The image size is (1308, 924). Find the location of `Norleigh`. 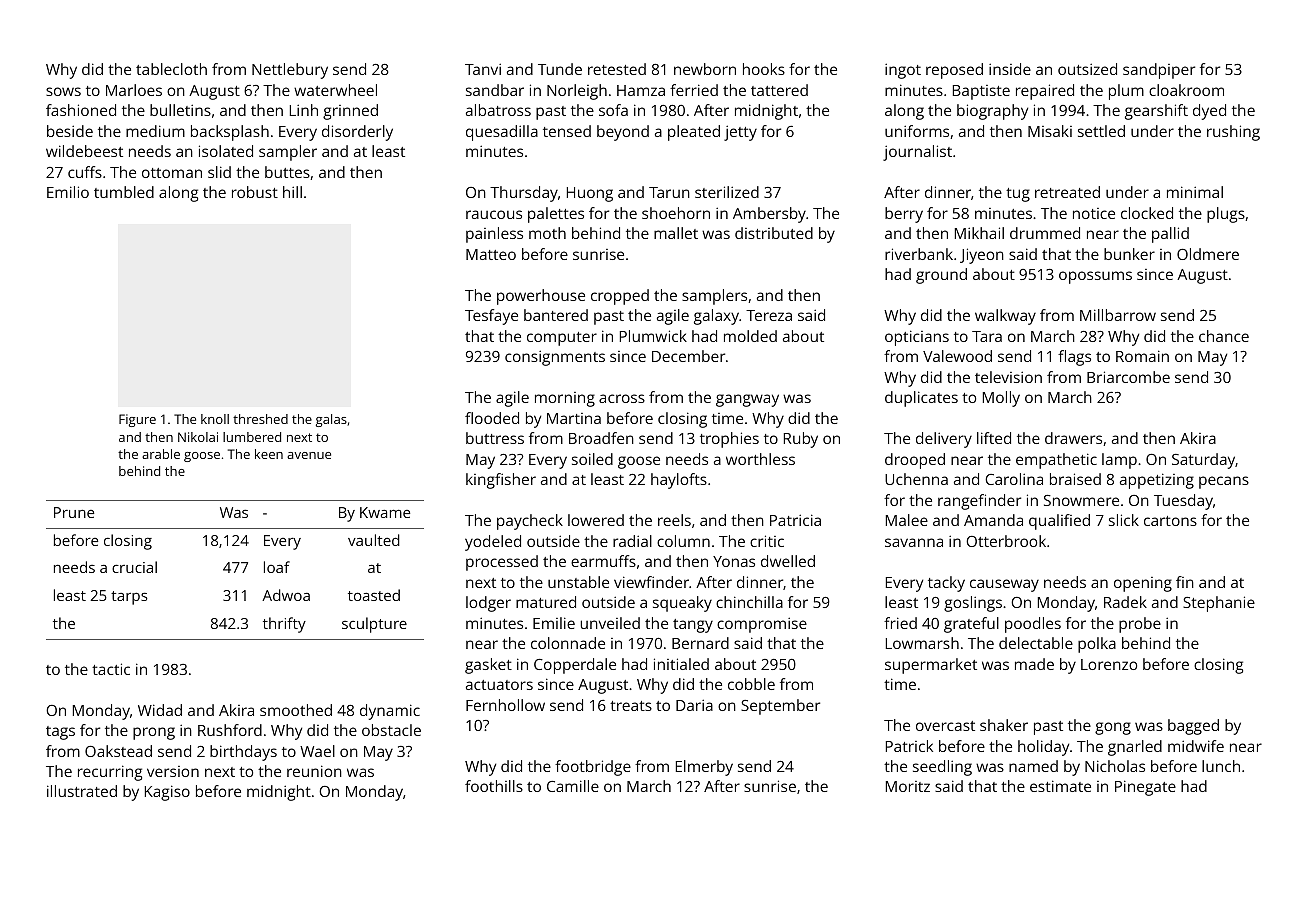

Norleigh is located at coordinates (577, 92).
